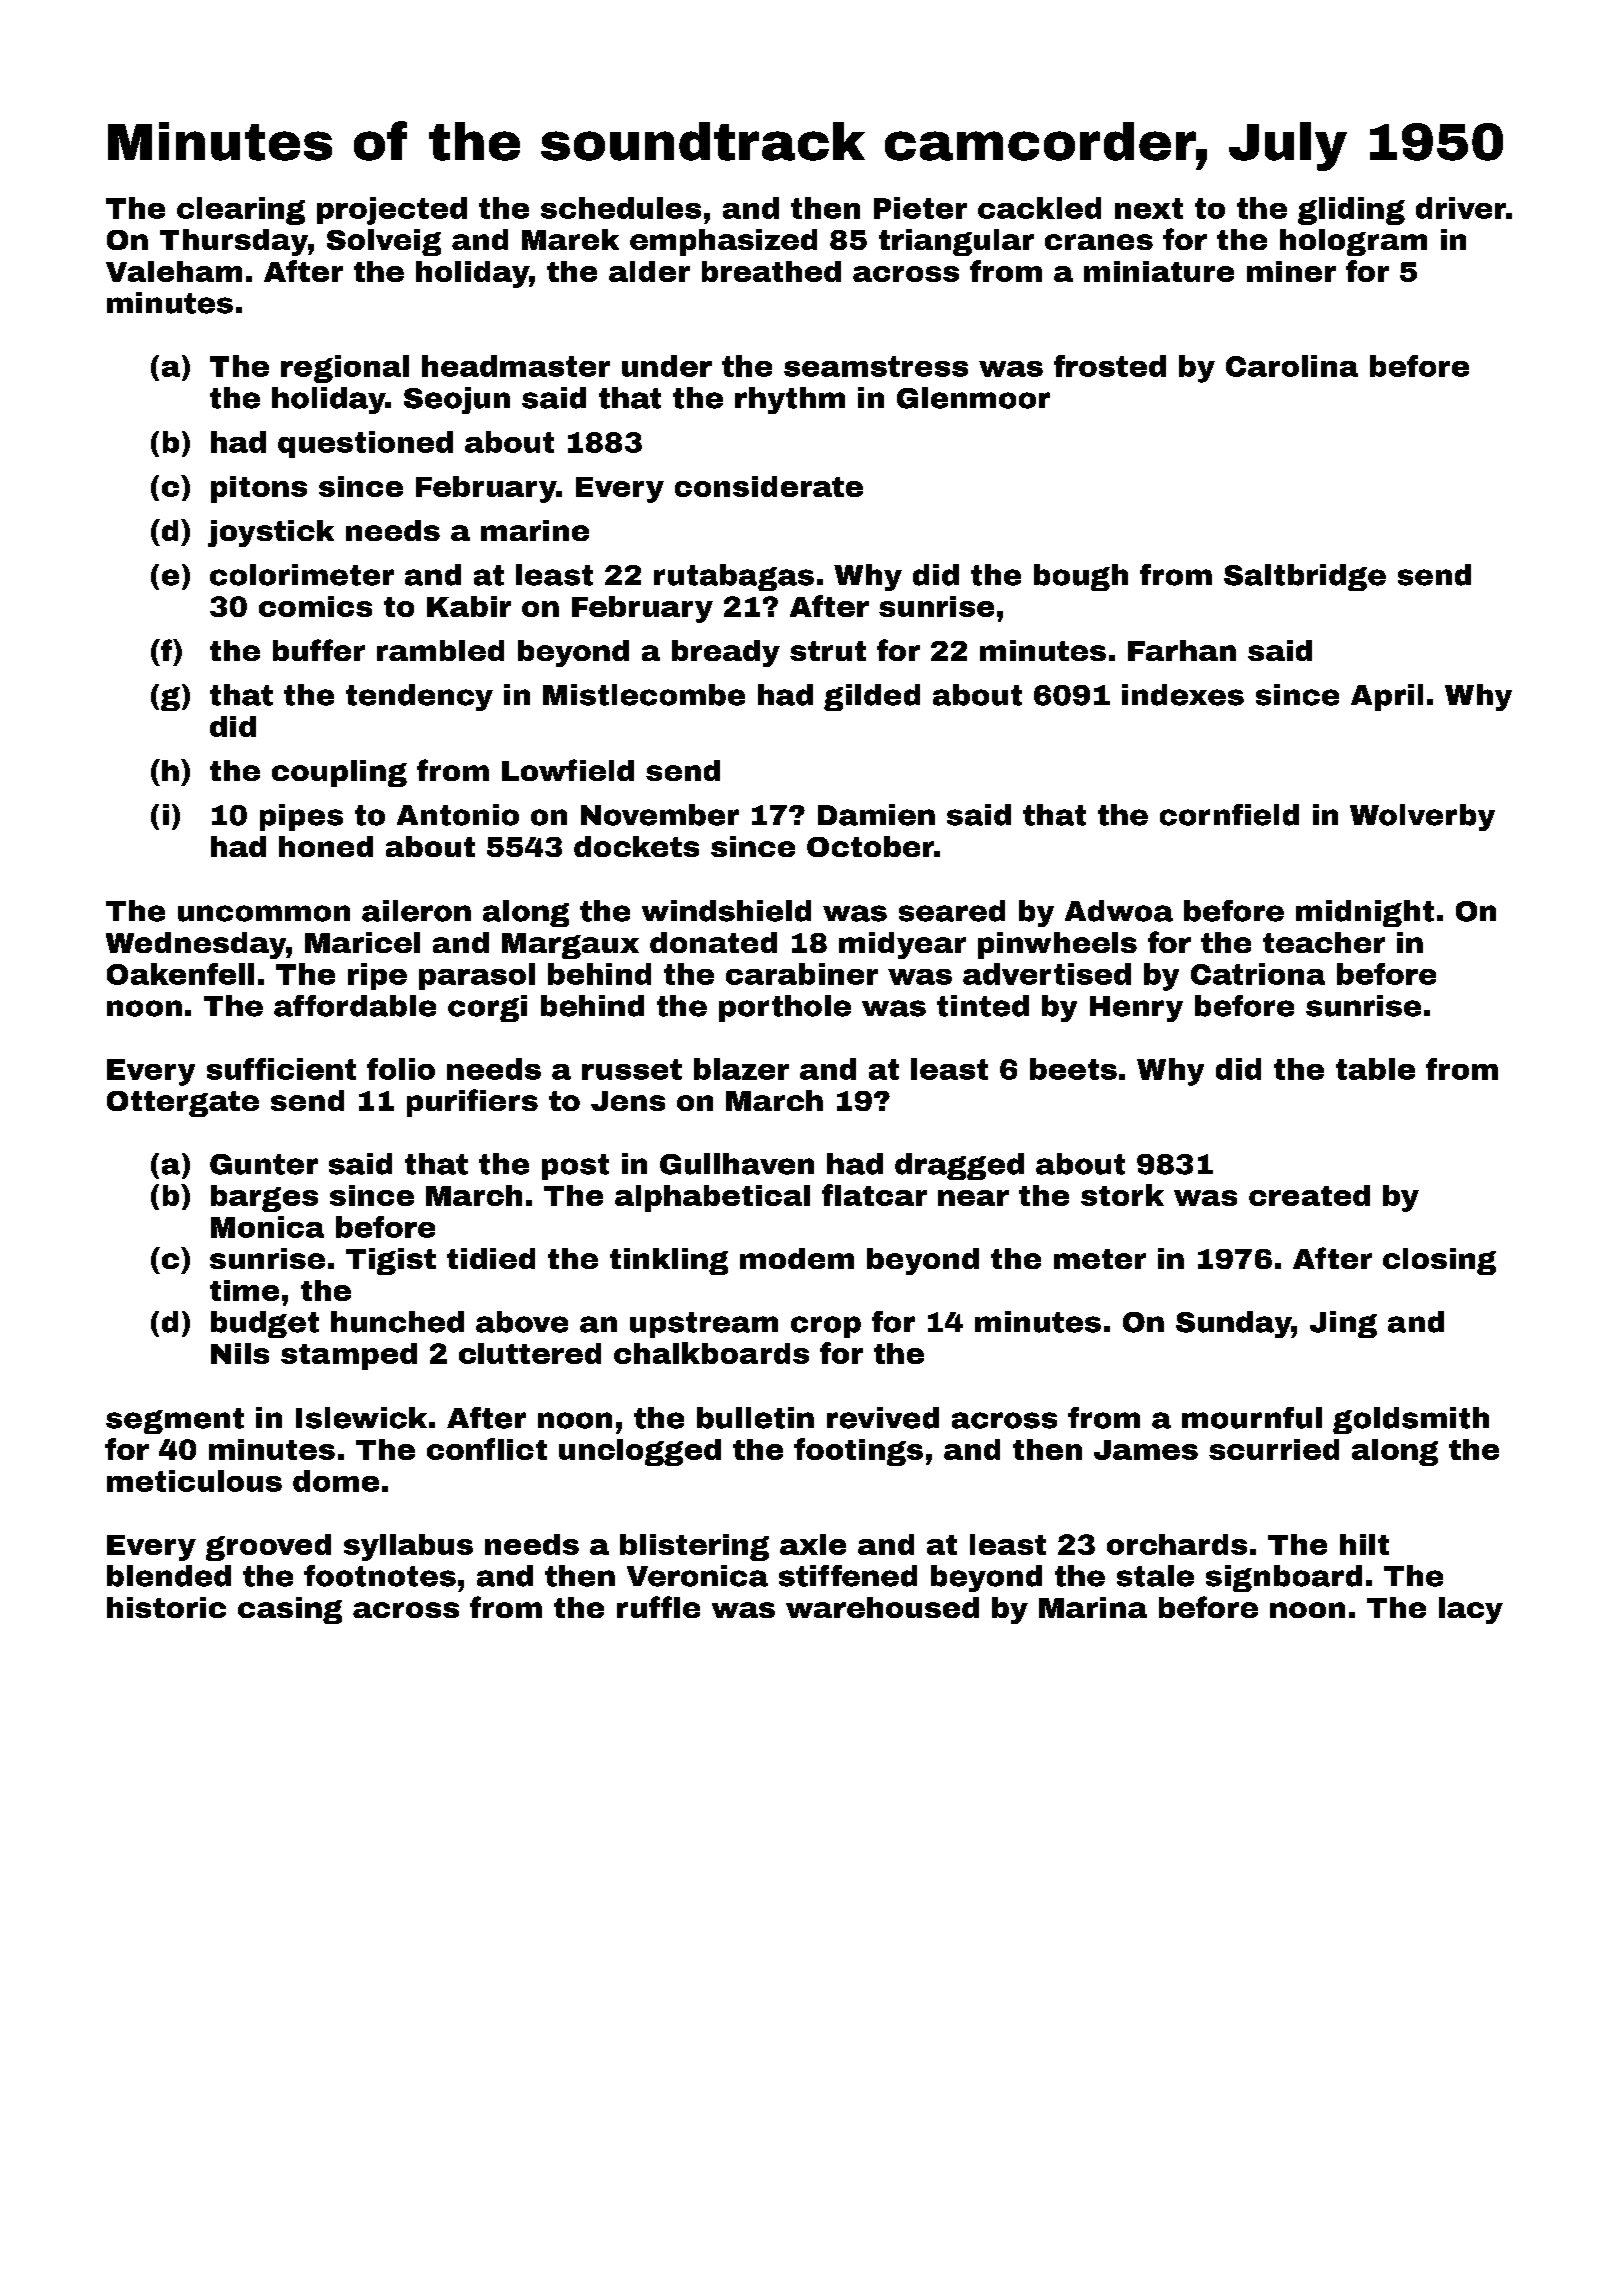 The image size is (1620, 2292). Describe the element at coordinates (741, 1069) in the screenshot. I see `blazer` at that location.
